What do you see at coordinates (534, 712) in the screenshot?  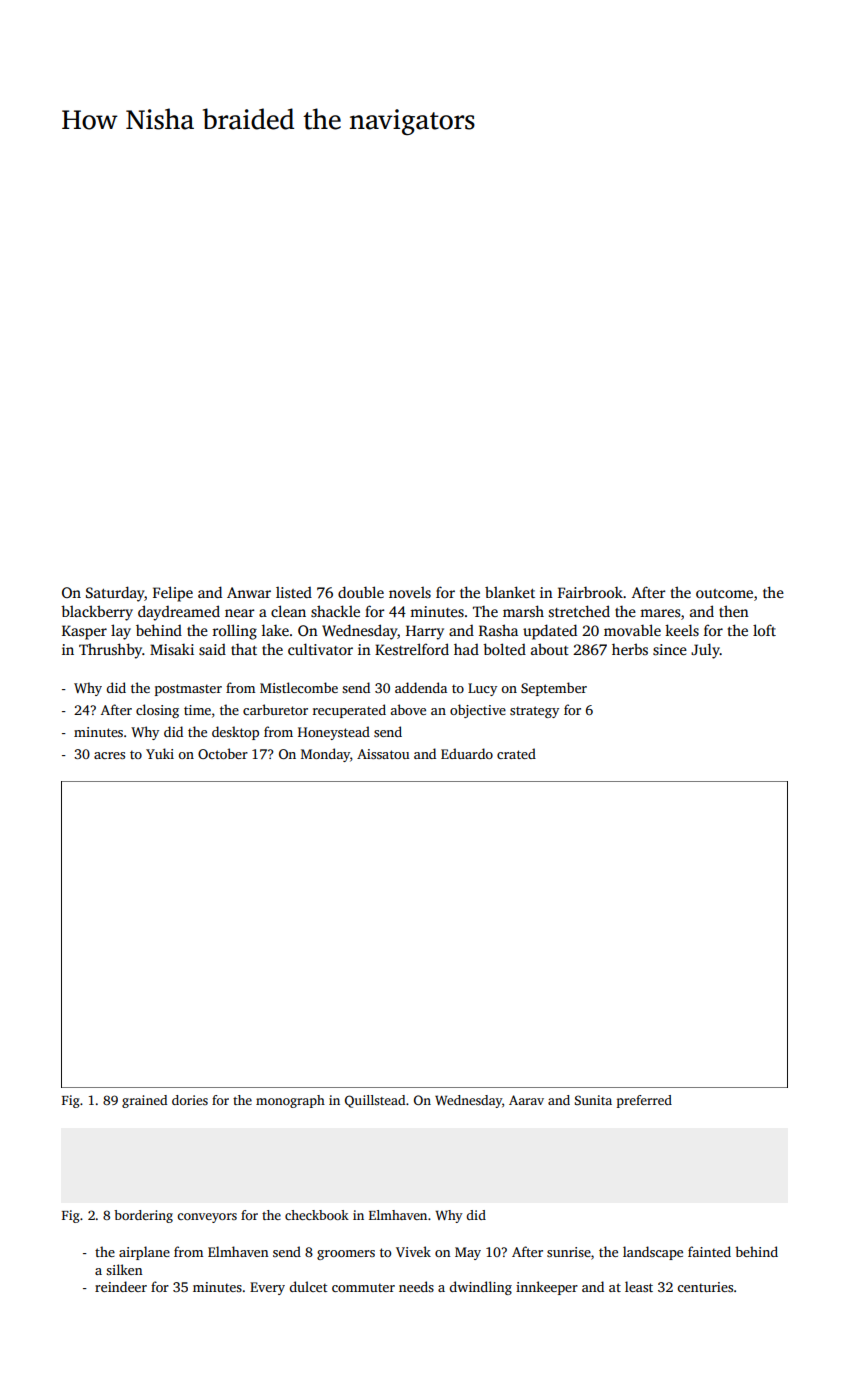 I see `strategy` at bounding box center [534, 712].
